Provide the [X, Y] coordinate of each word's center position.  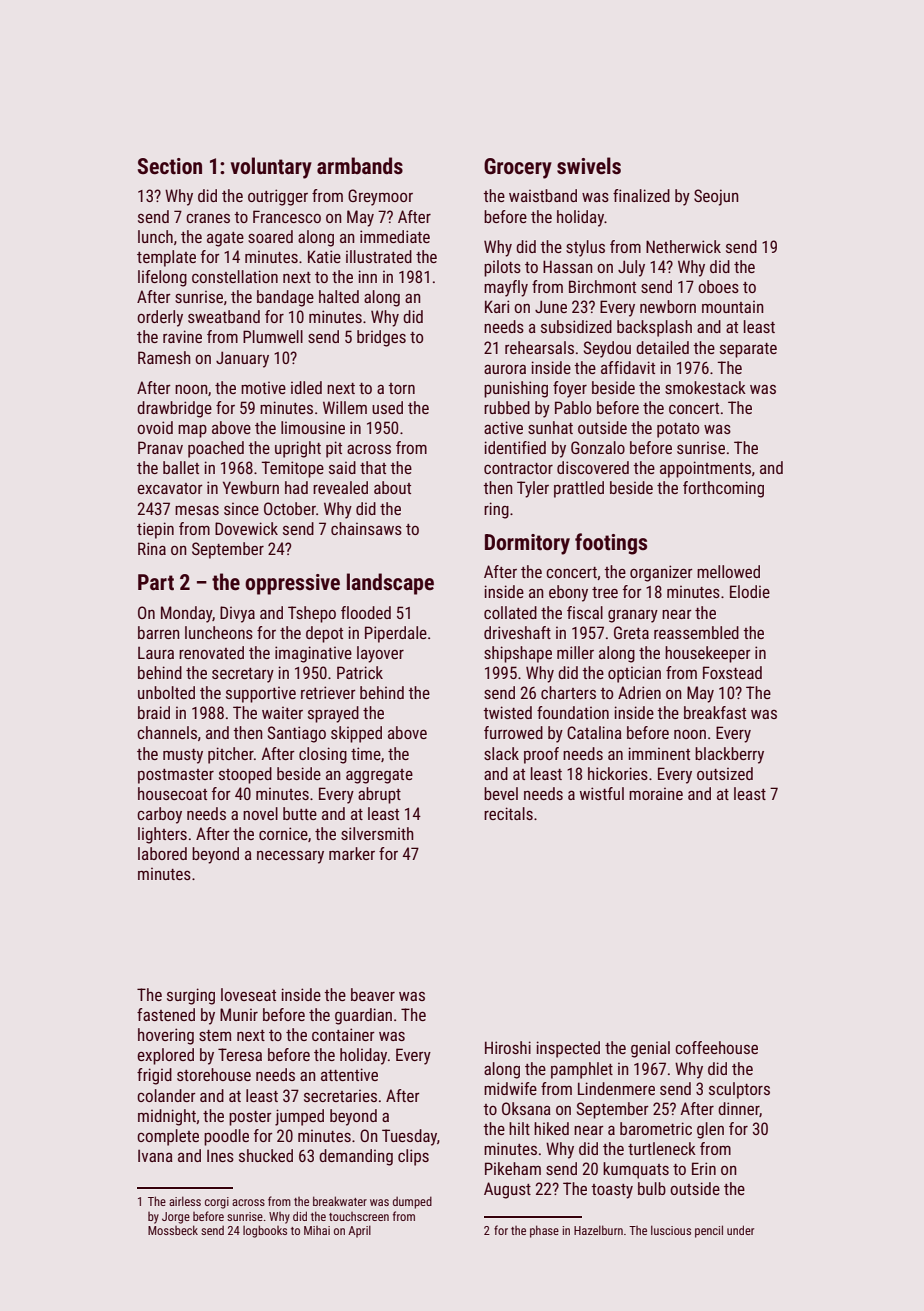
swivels [589, 166]
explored [165, 1056]
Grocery [518, 168]
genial [650, 1049]
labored [162, 853]
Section [170, 166]
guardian [363, 1016]
